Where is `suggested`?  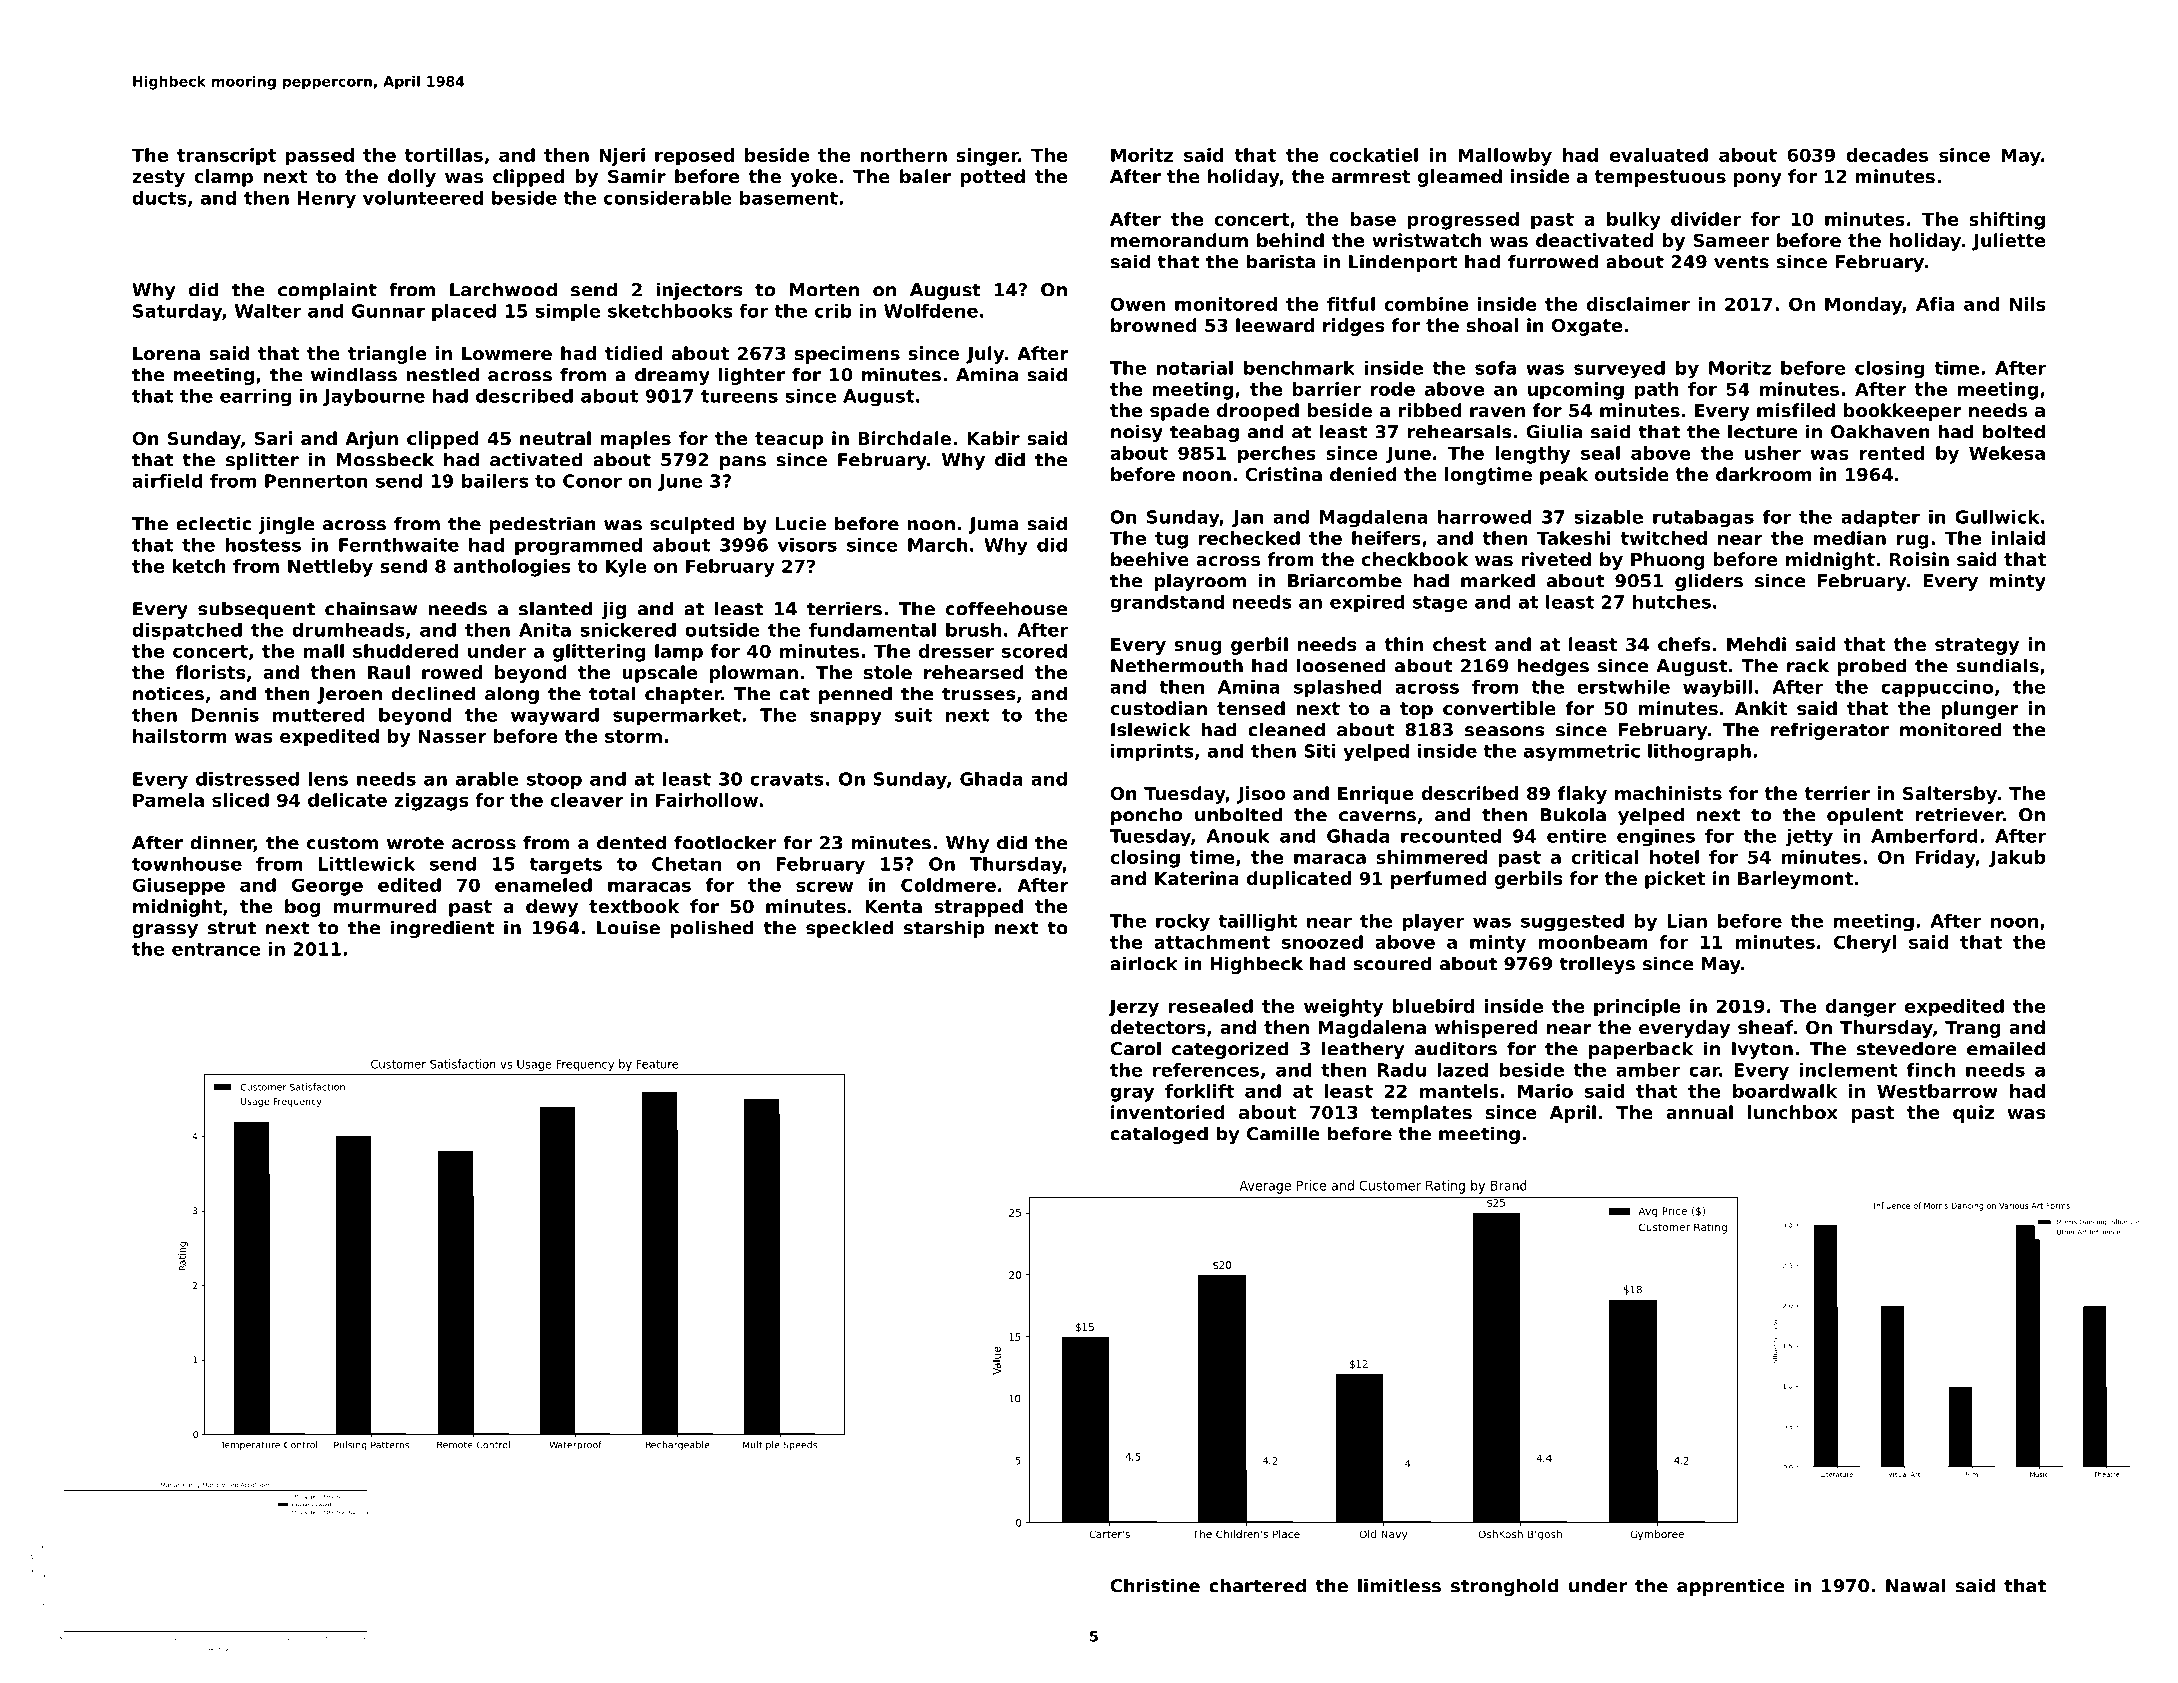 suggested is located at coordinates (1572, 923).
